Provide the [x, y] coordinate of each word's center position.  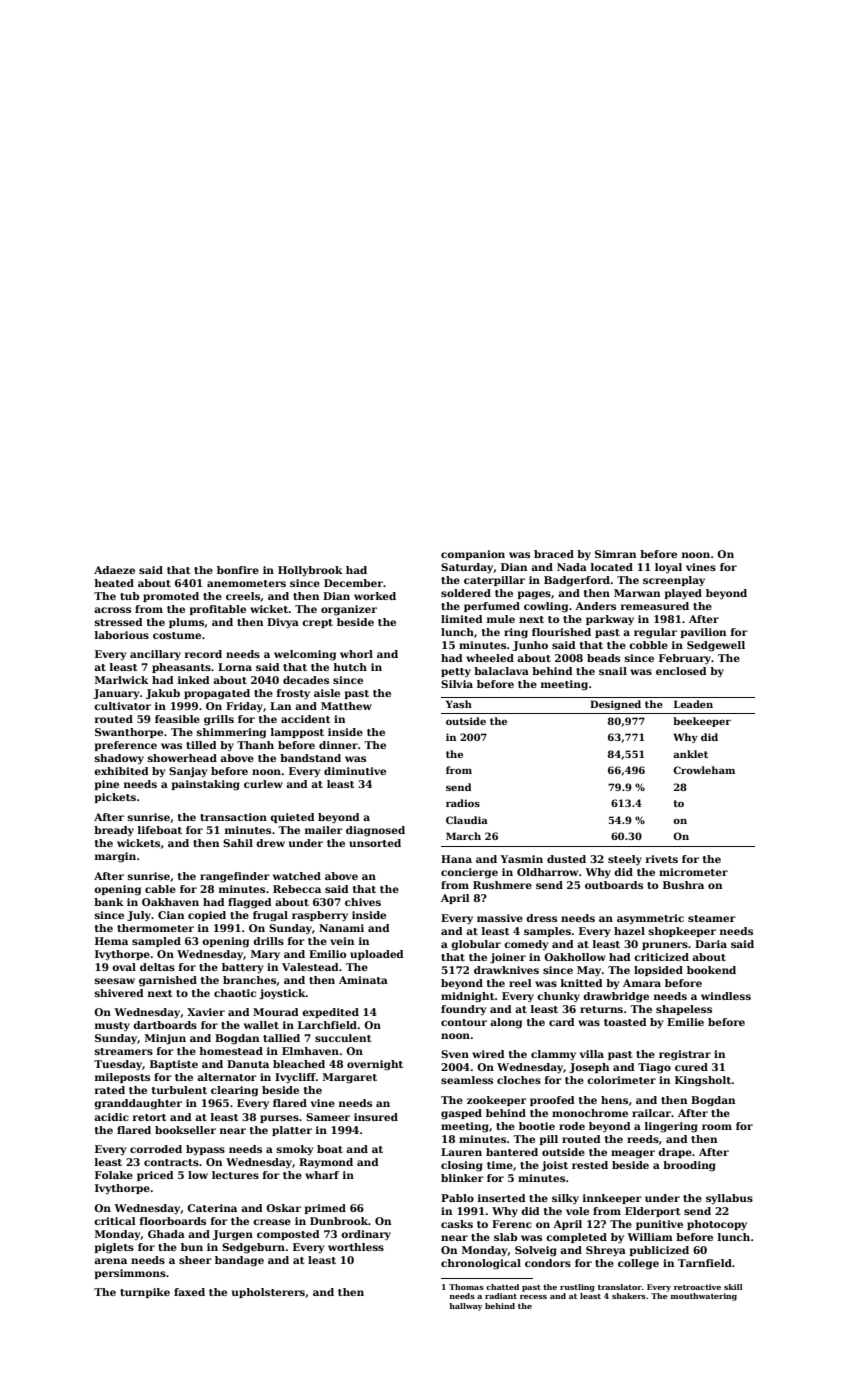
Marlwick [122, 680]
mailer [324, 830]
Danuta [248, 1064]
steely [625, 860]
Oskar [283, 1208]
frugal [270, 916]
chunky [558, 997]
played [683, 594]
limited [462, 619]
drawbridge [616, 997]
